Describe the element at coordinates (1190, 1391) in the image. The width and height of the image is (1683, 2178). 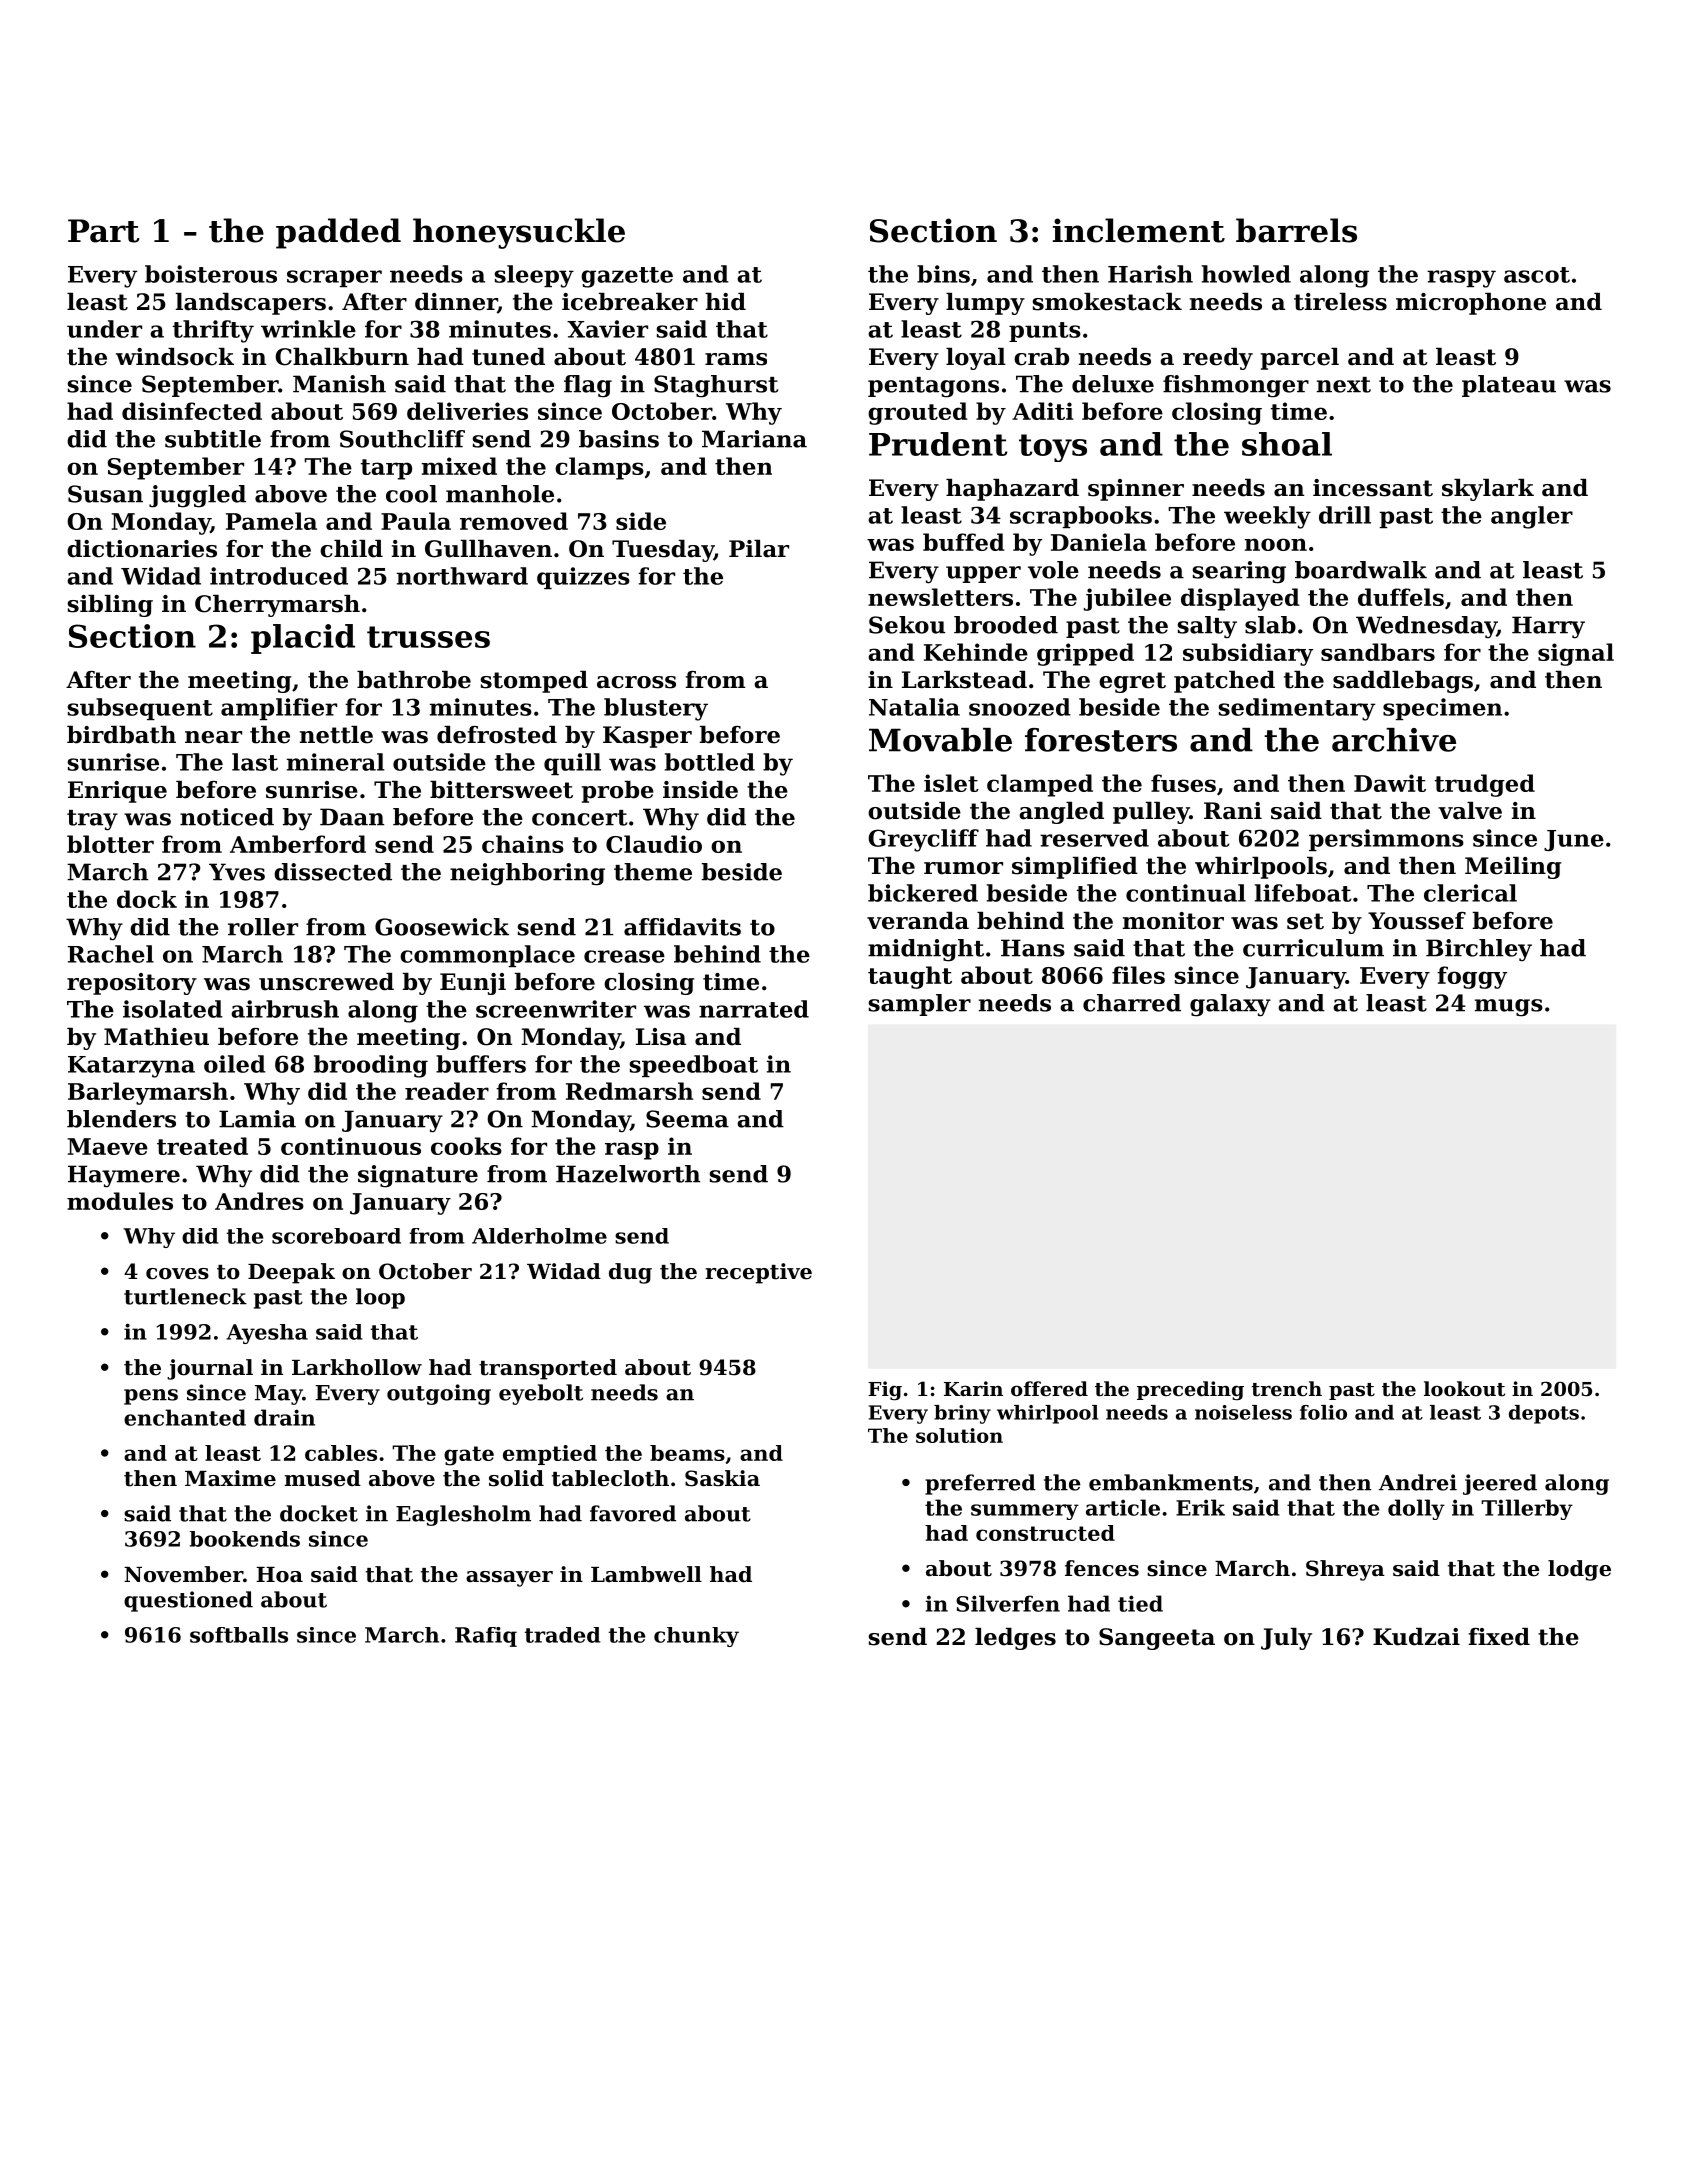
I see `preceding` at that location.
